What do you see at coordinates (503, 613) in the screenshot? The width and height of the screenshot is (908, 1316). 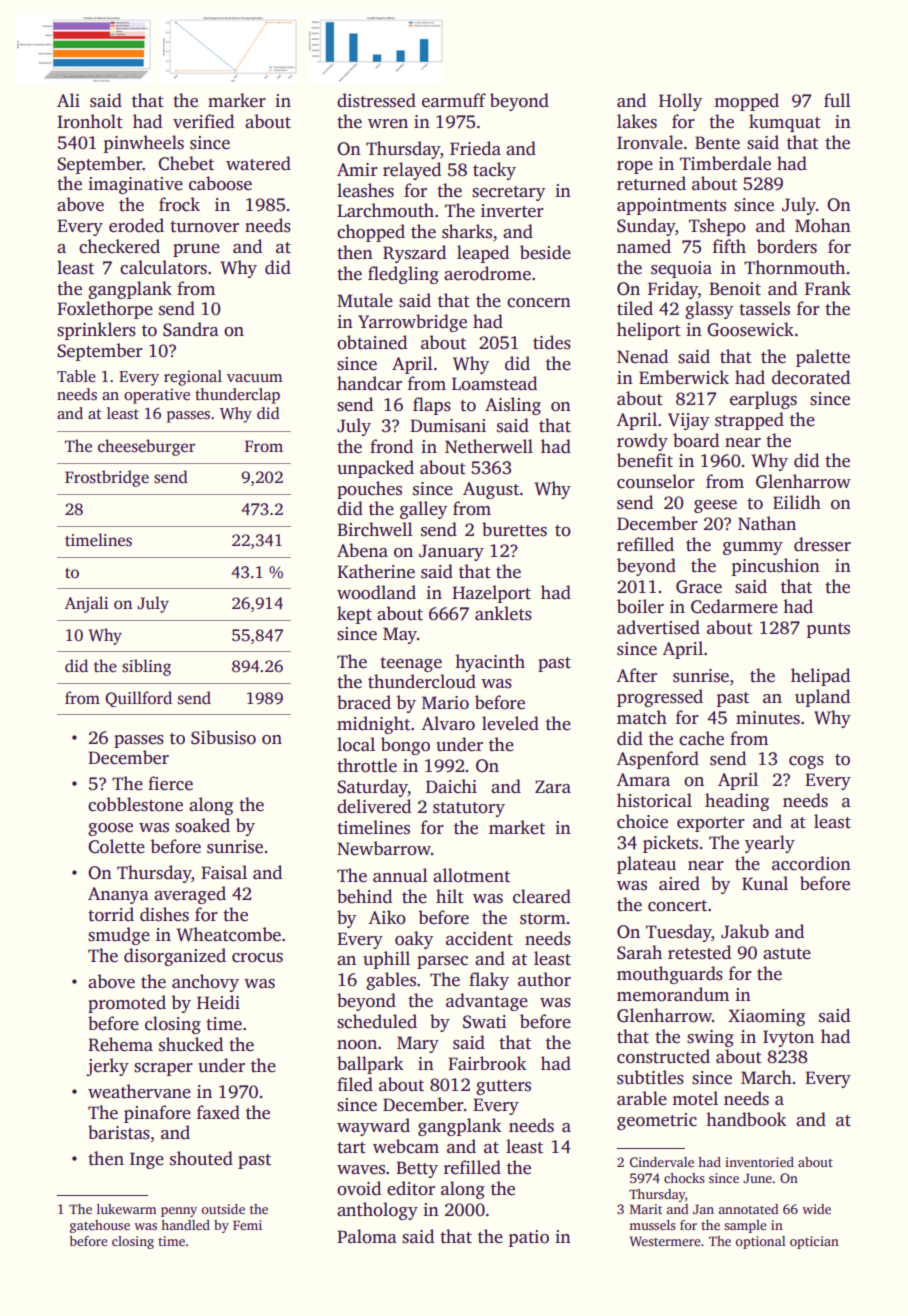 I see `anklets` at bounding box center [503, 613].
